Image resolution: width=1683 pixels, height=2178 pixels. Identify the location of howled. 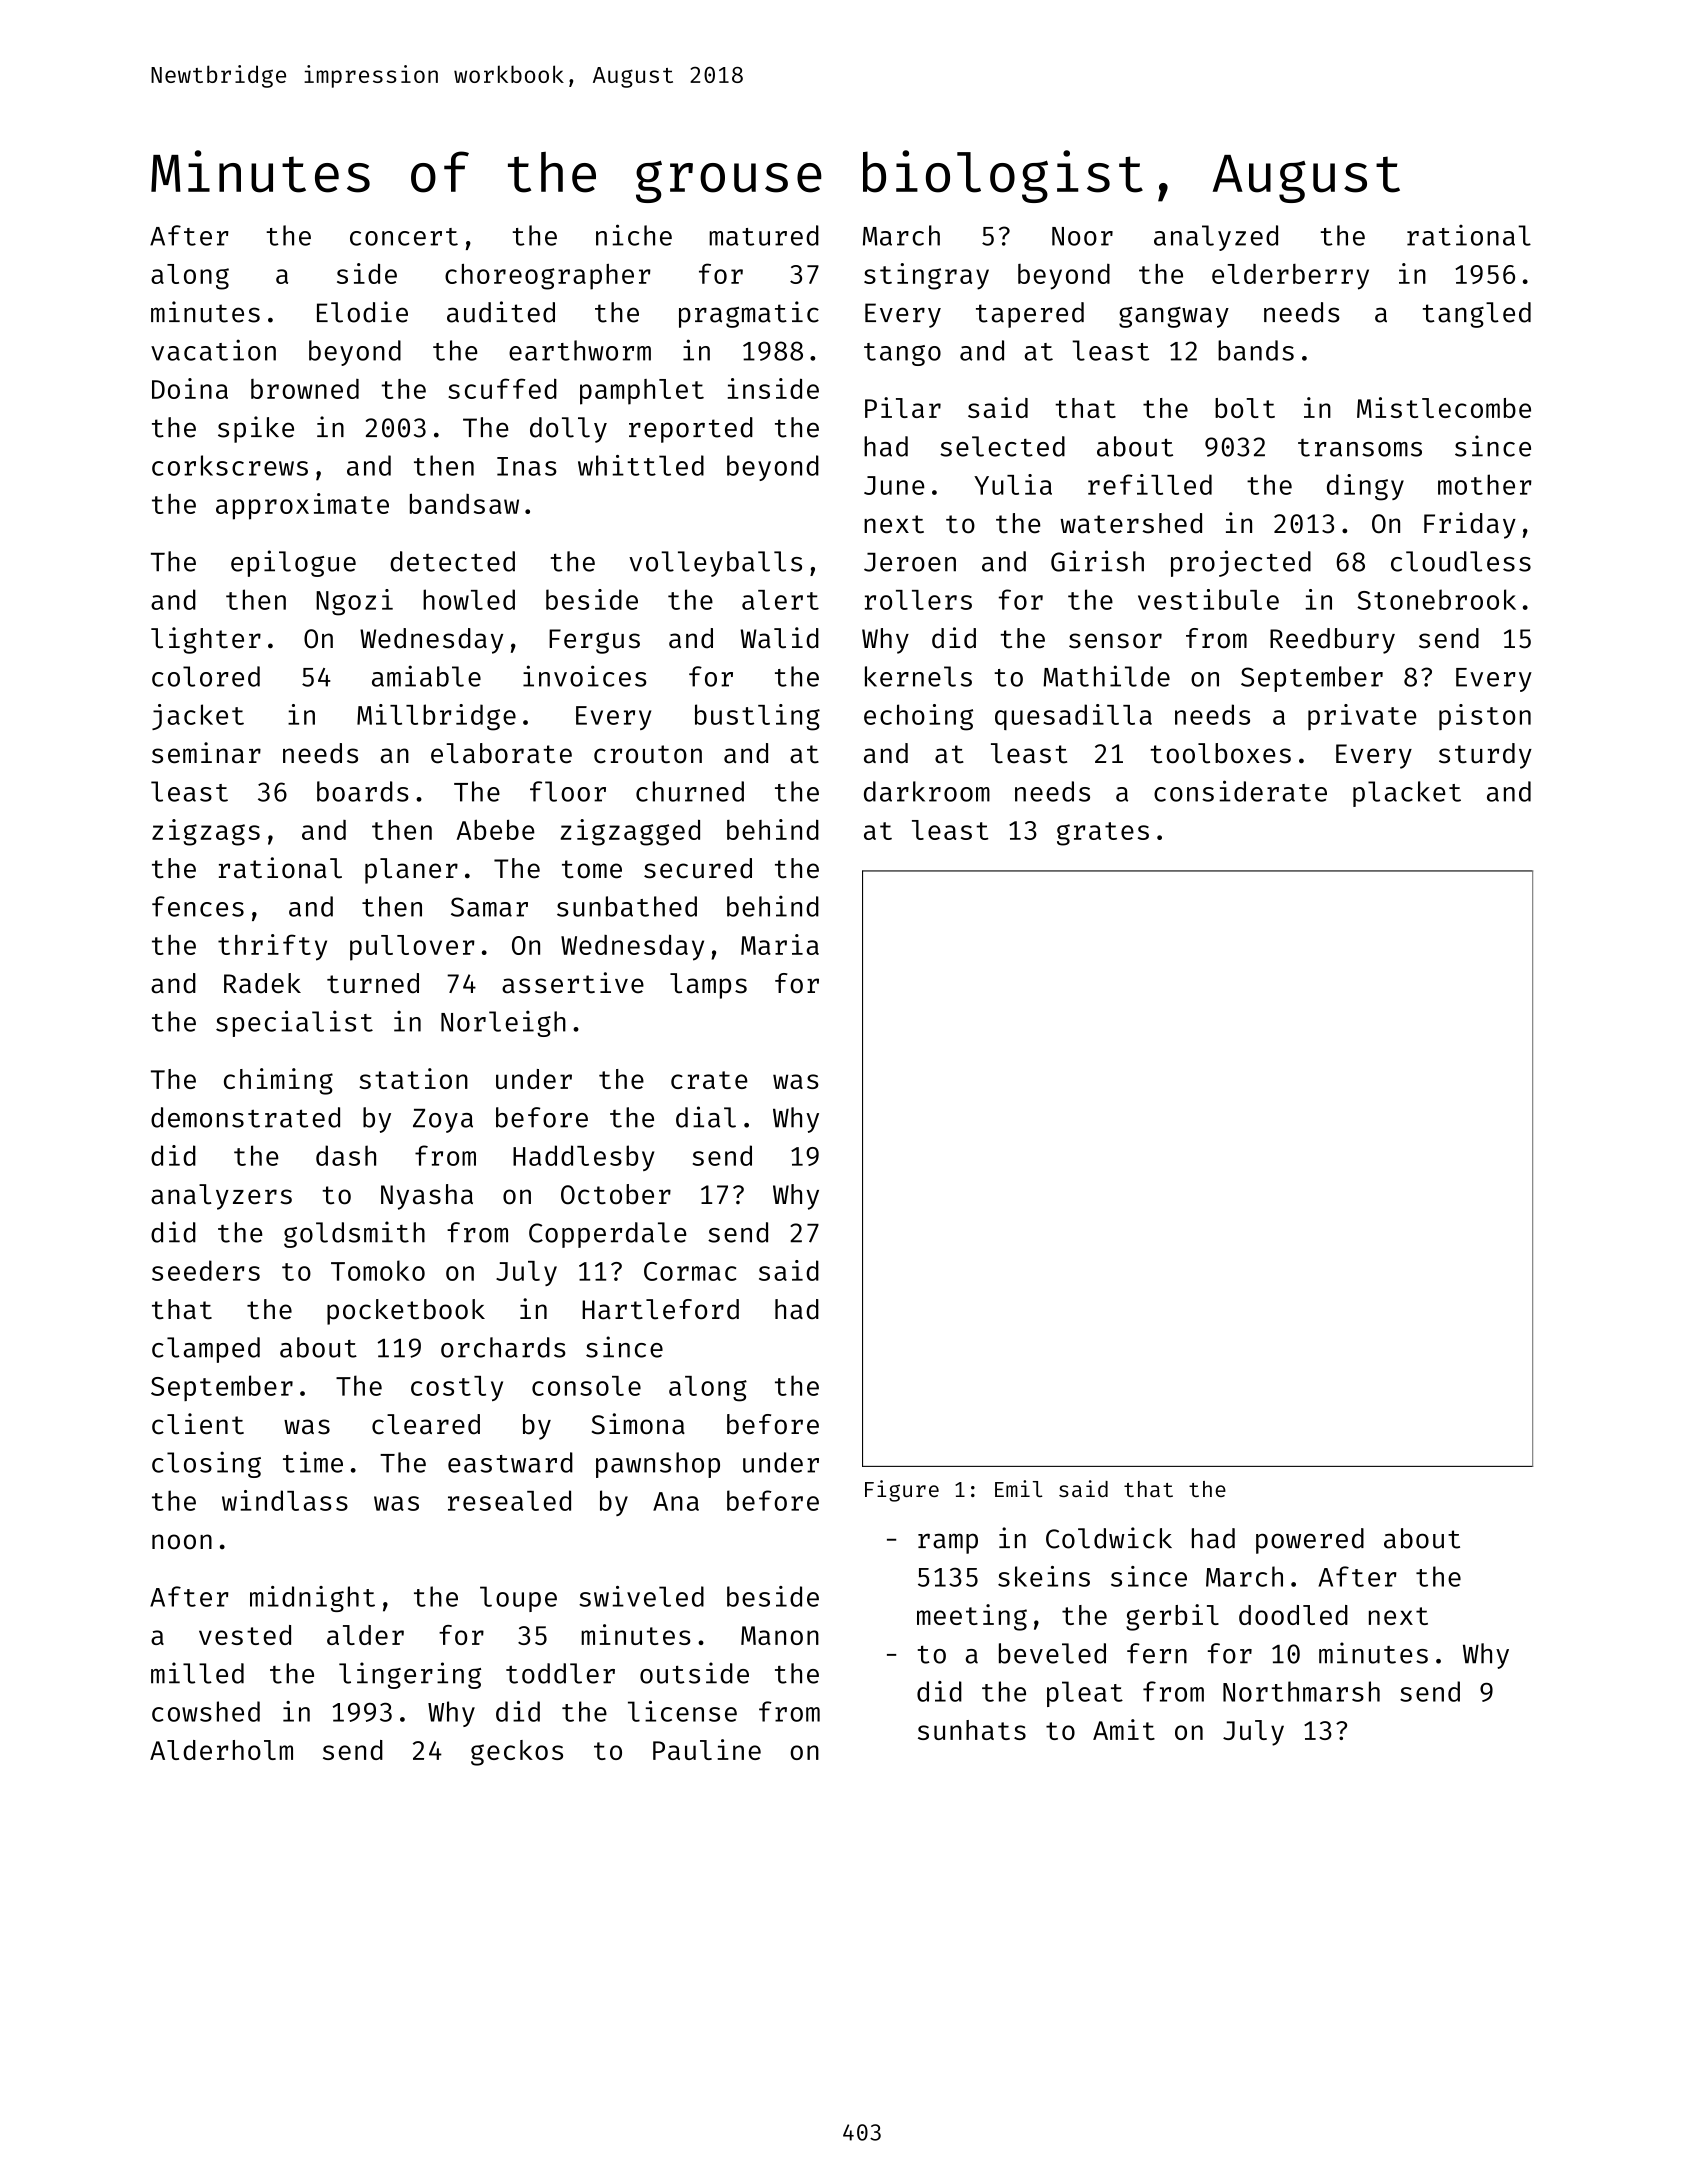
(469, 599).
